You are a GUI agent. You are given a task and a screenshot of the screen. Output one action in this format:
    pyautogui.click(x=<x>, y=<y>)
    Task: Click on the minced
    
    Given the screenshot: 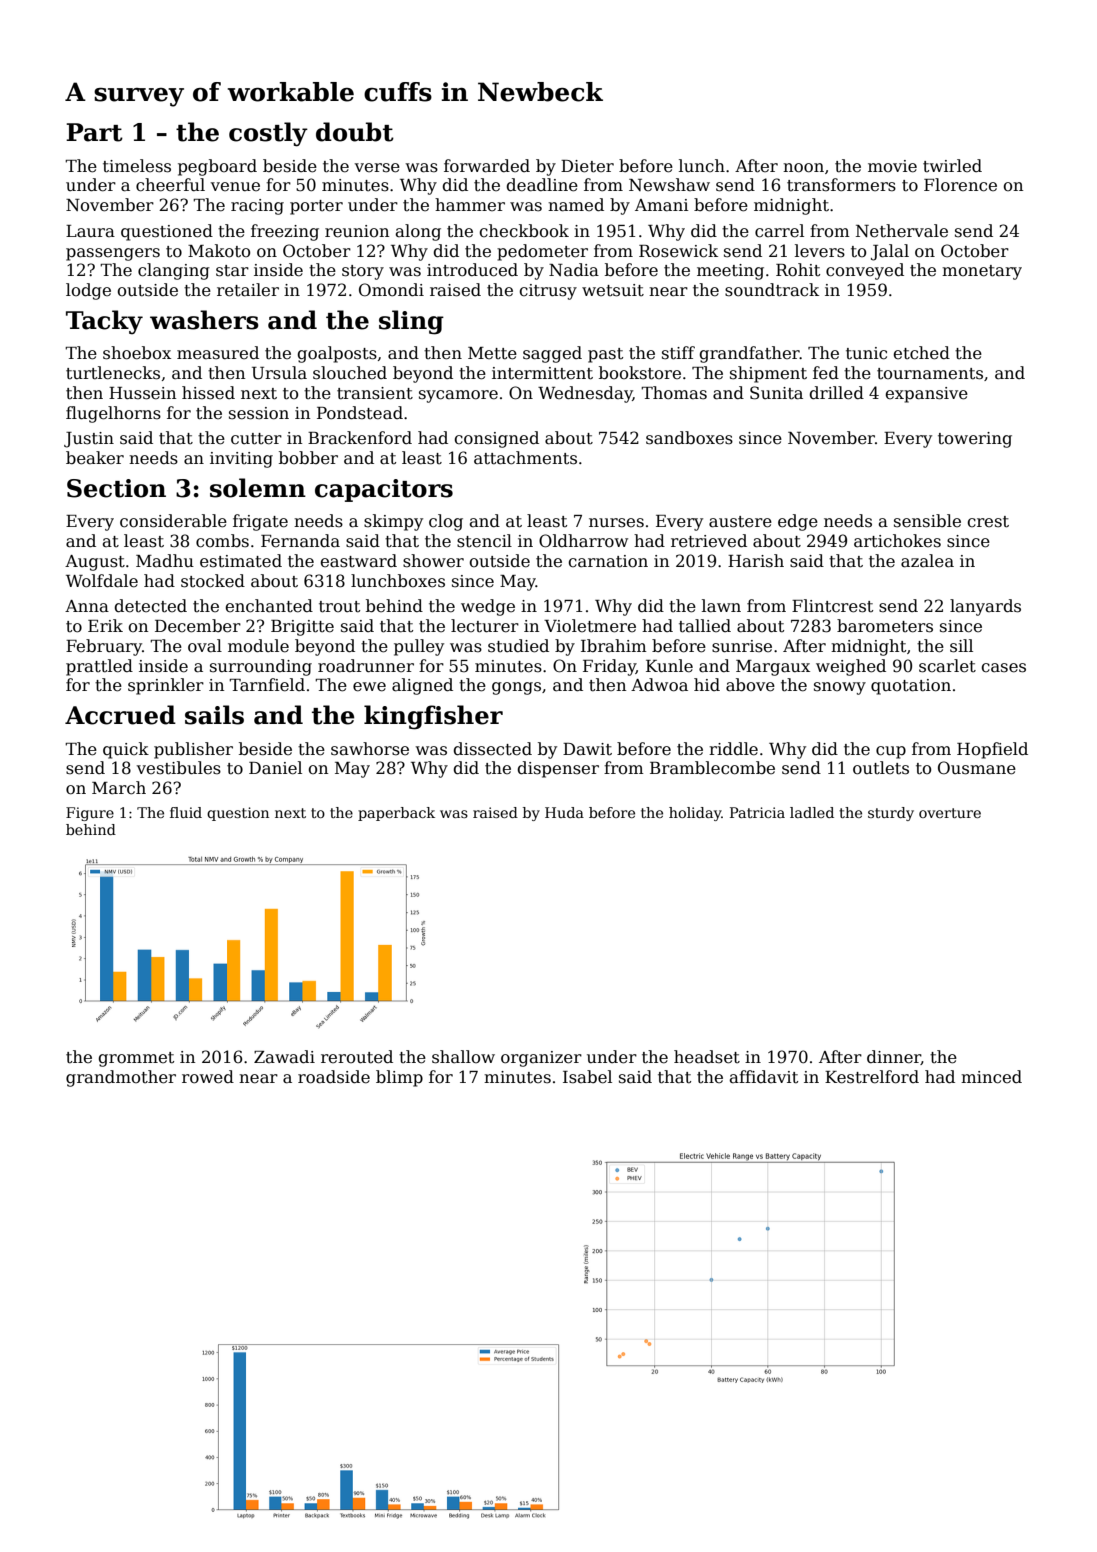 What is the action you would take?
    pyautogui.click(x=991, y=1077)
